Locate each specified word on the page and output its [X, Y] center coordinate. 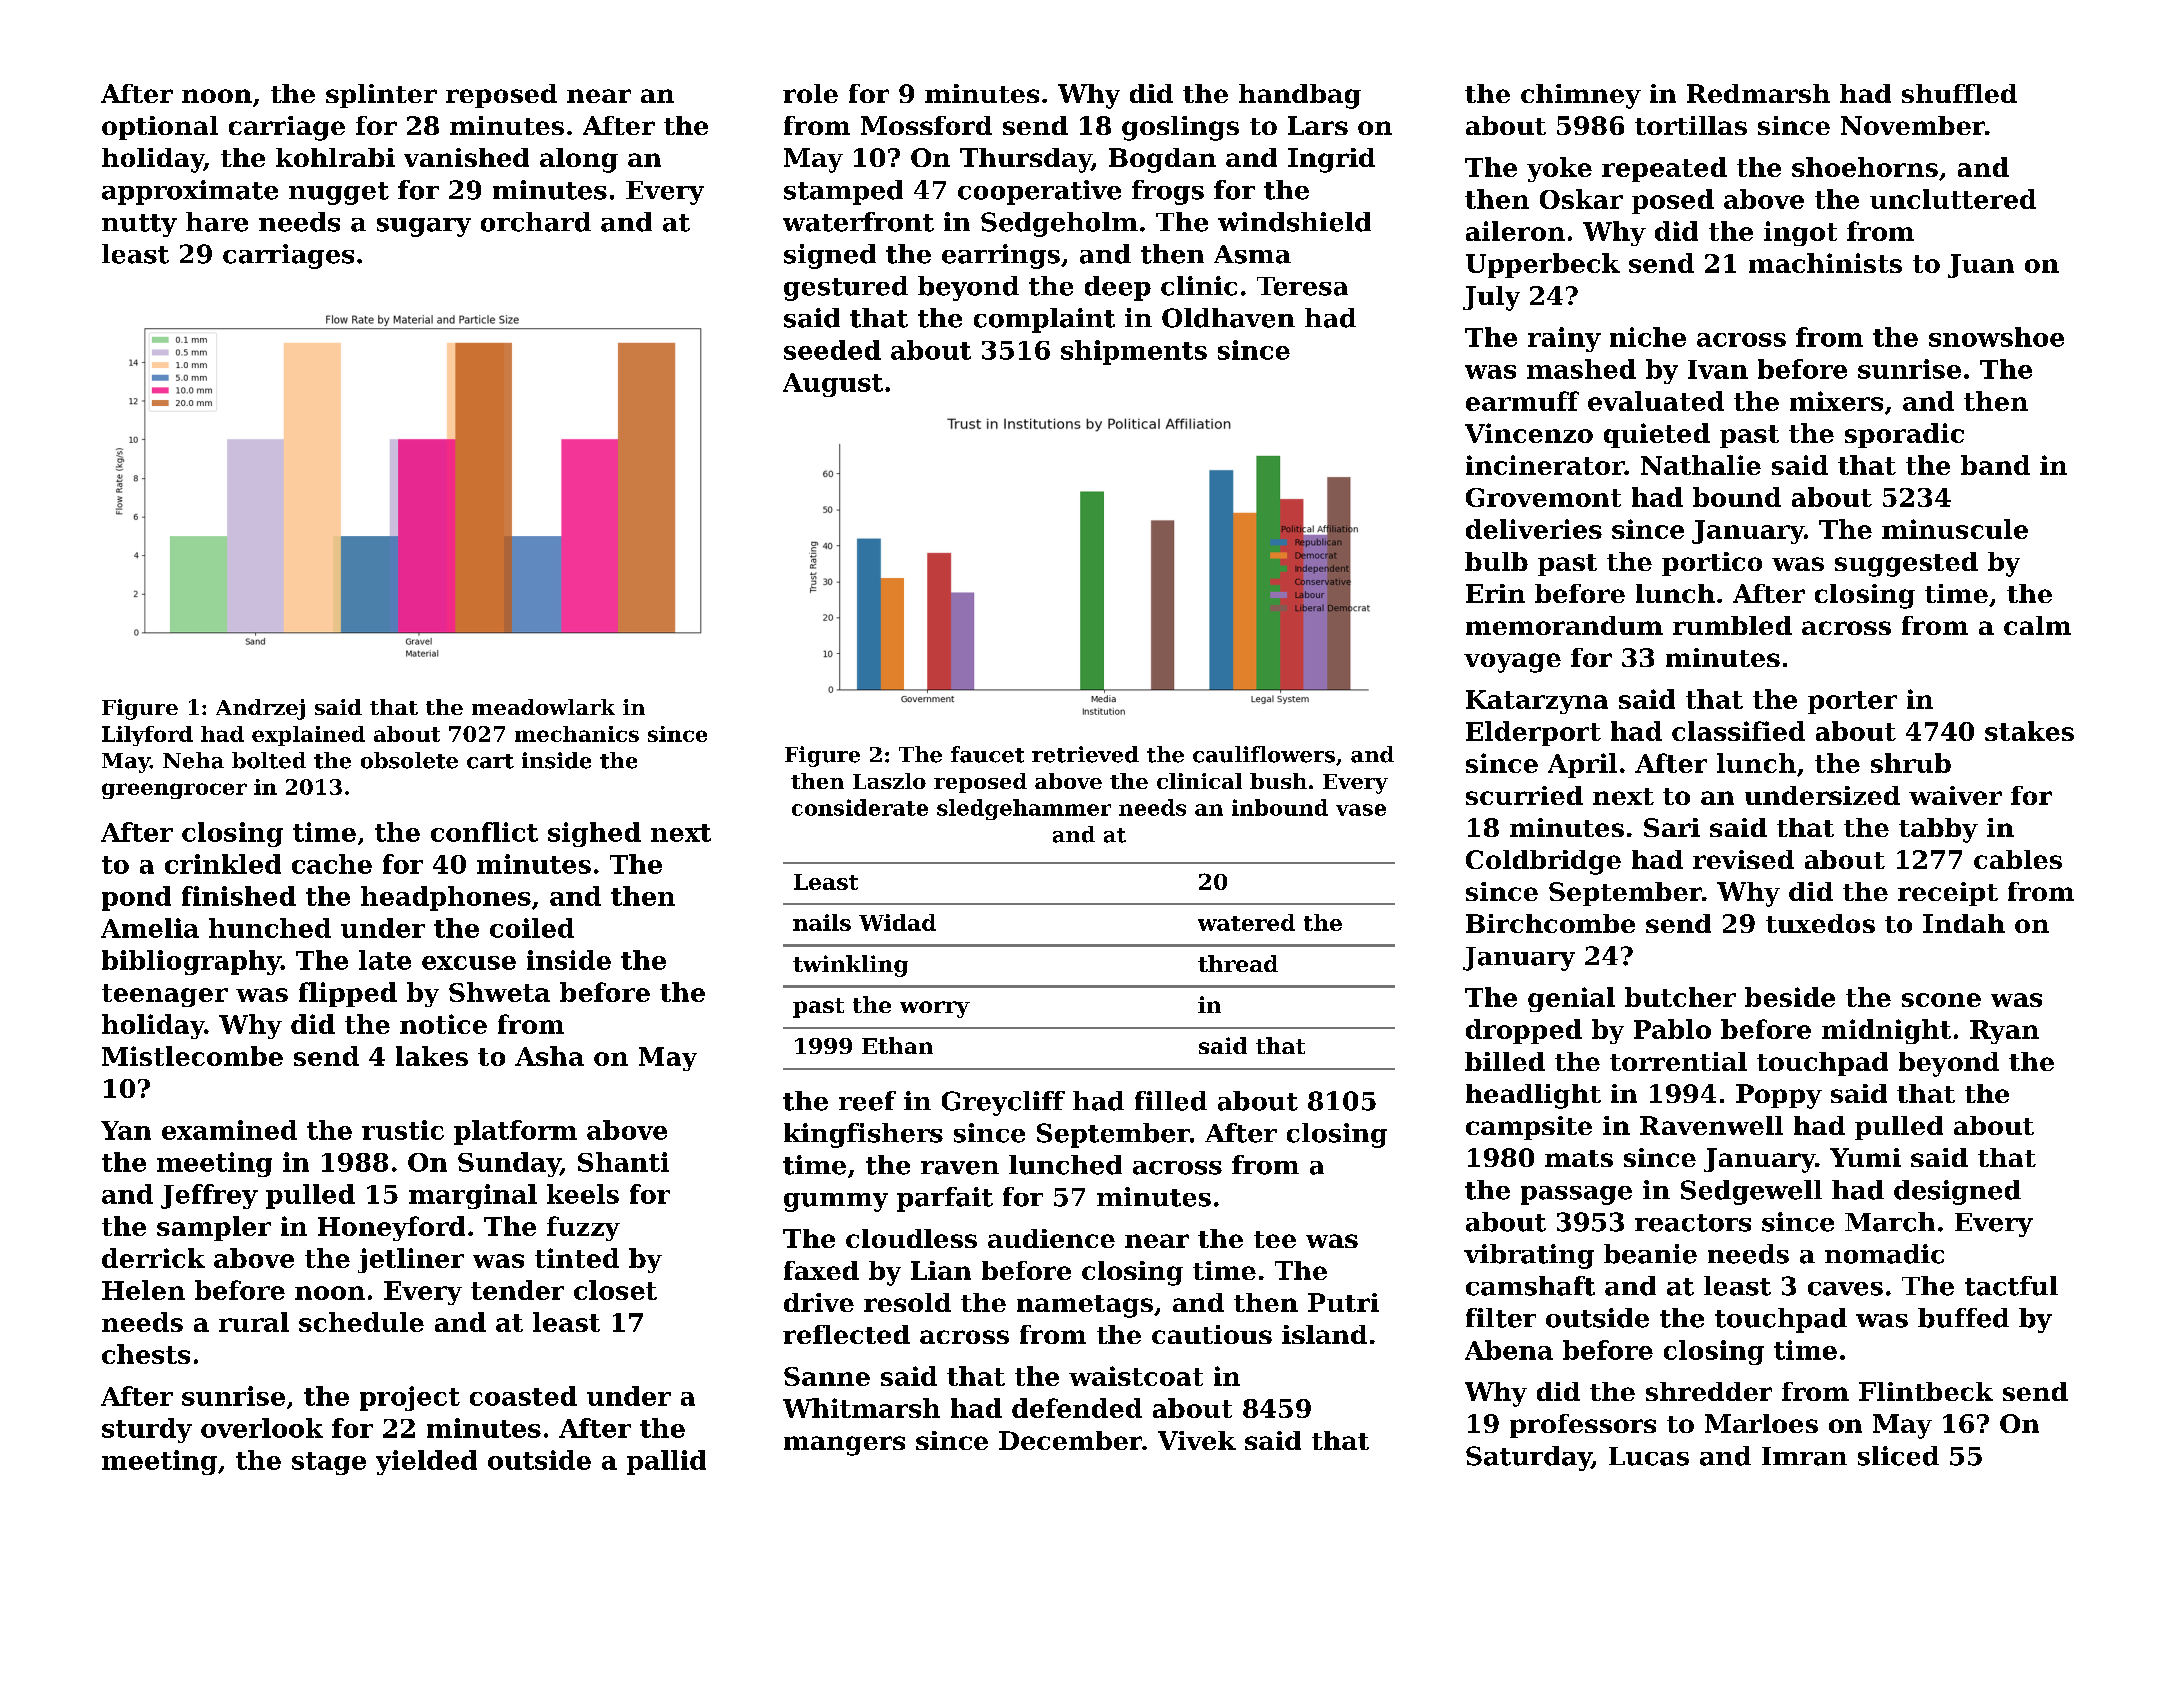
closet [615, 1290]
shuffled [1959, 93]
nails [822, 922]
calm [2037, 625]
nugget [339, 193]
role [810, 93]
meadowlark [543, 707]
